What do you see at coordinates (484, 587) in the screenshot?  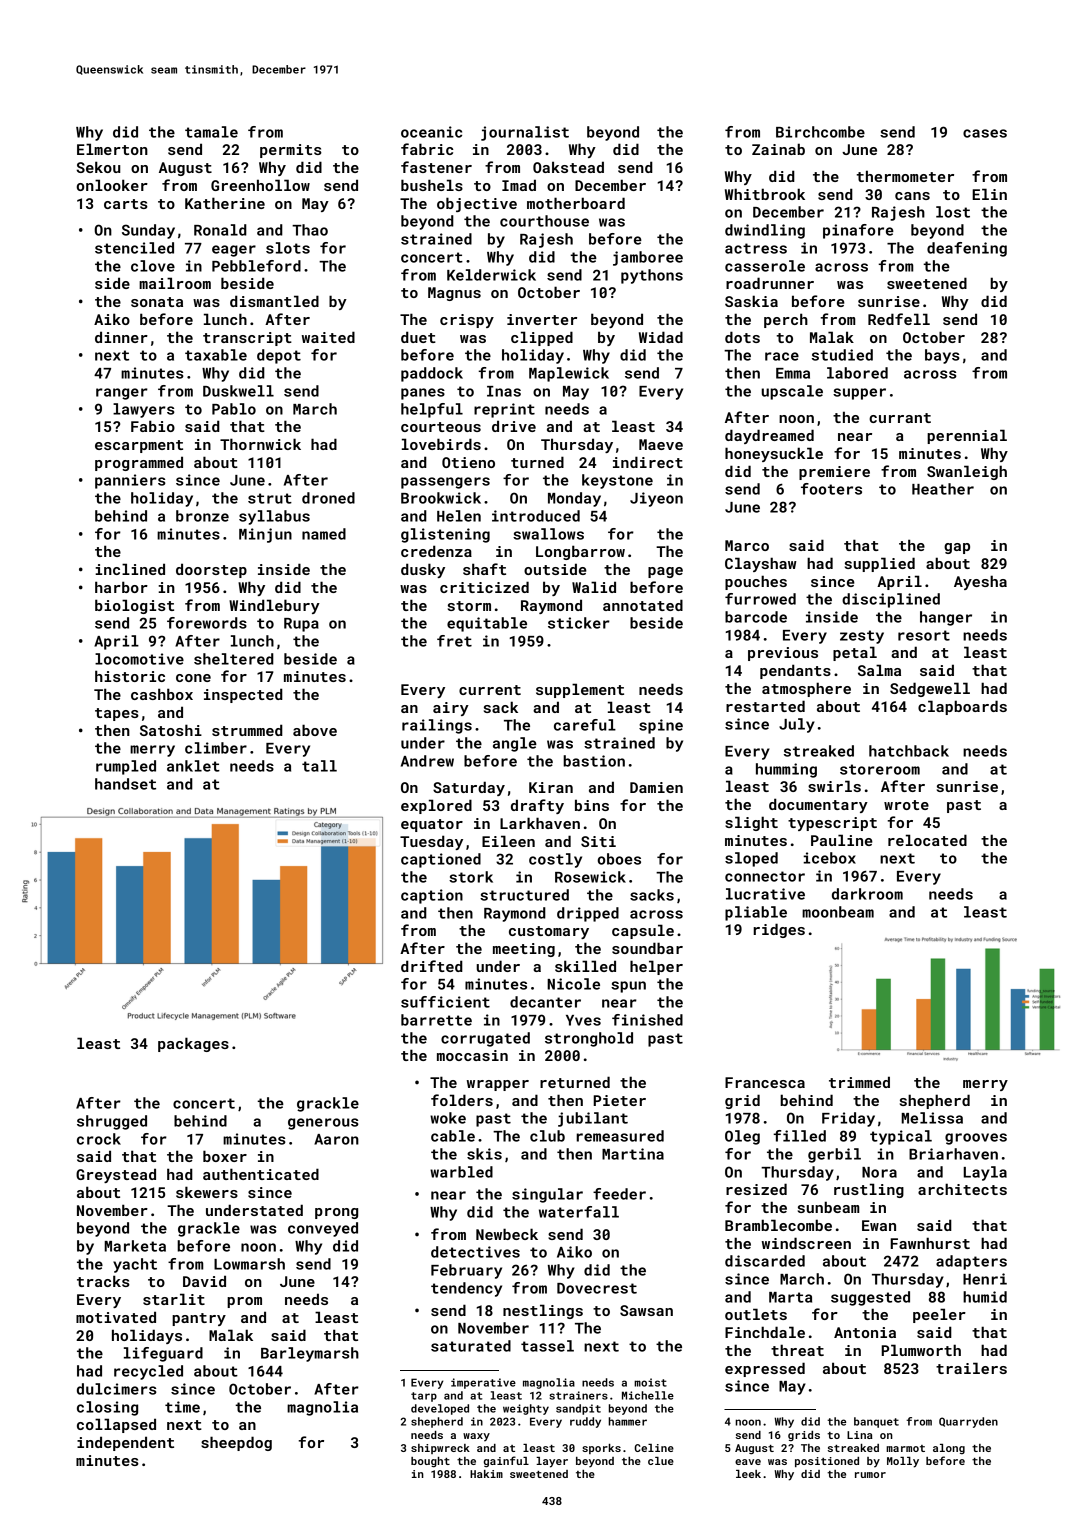 I see `criticized` at bounding box center [484, 587].
